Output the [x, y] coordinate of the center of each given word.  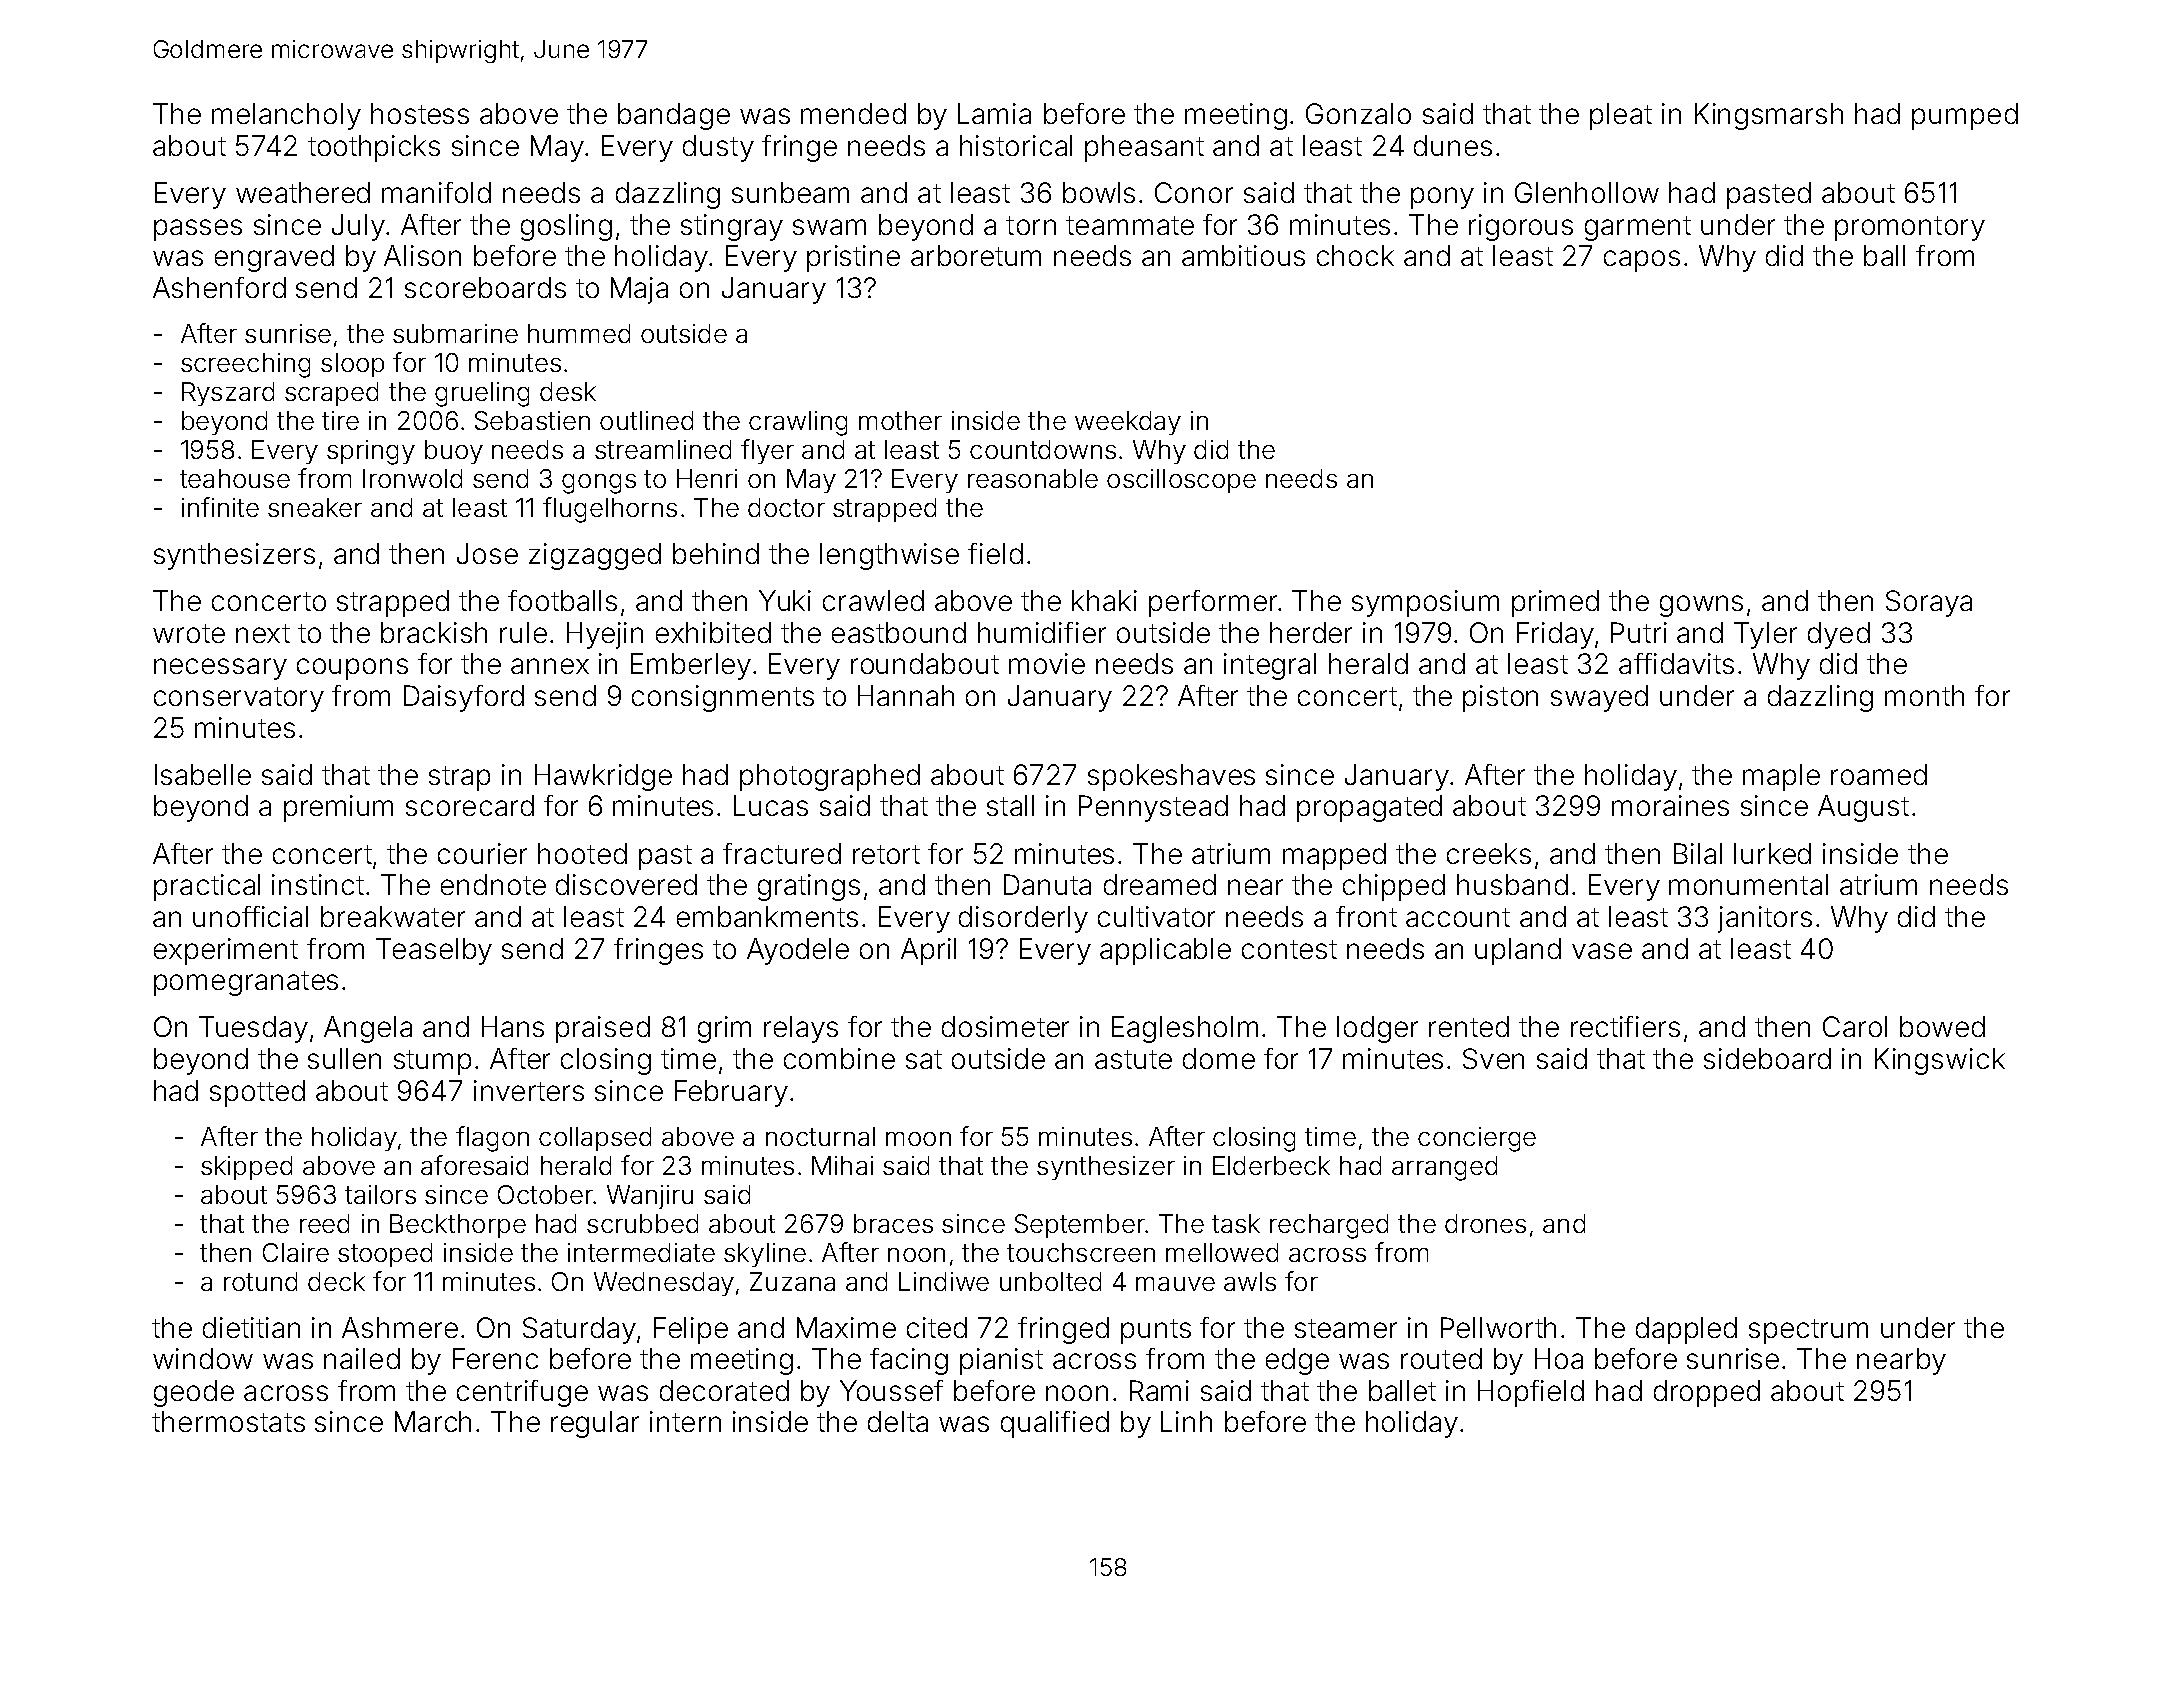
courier [482, 853]
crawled [873, 600]
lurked [1772, 853]
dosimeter [1005, 1026]
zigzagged [595, 556]
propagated [1369, 808]
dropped [1707, 1393]
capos [1642, 261]
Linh [1186, 1421]
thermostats [228, 1421]
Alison [422, 255]
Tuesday [253, 1029]
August [1863, 808]
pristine [853, 258]
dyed [1839, 635]
